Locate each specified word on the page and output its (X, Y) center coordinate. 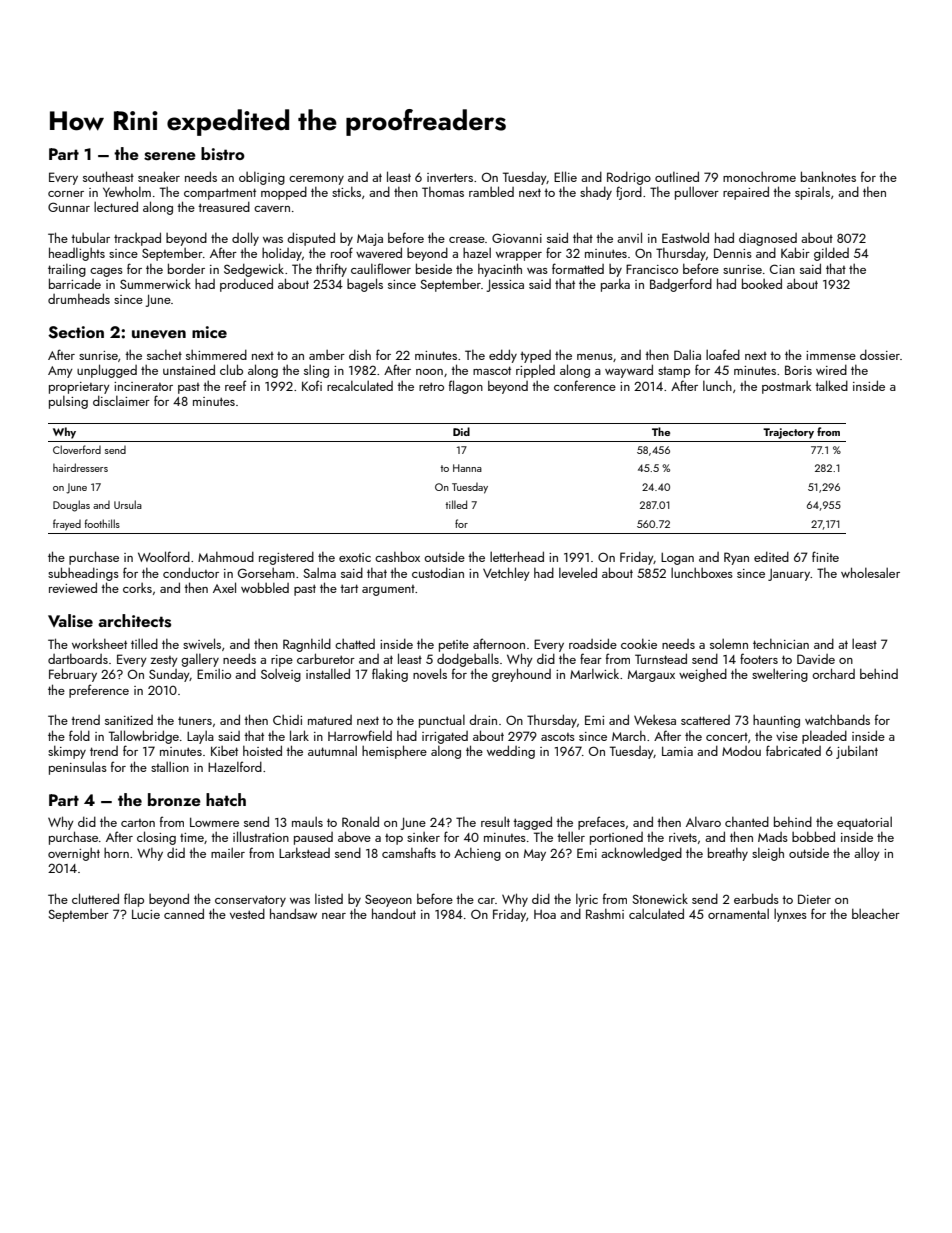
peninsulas (78, 768)
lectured (116, 206)
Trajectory (788, 433)
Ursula (128, 504)
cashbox (397, 556)
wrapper (519, 256)
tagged (532, 823)
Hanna (467, 468)
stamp (674, 372)
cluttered (95, 898)
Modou (741, 751)
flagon (466, 387)
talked (831, 385)
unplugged (107, 371)
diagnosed (768, 239)
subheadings (83, 574)
